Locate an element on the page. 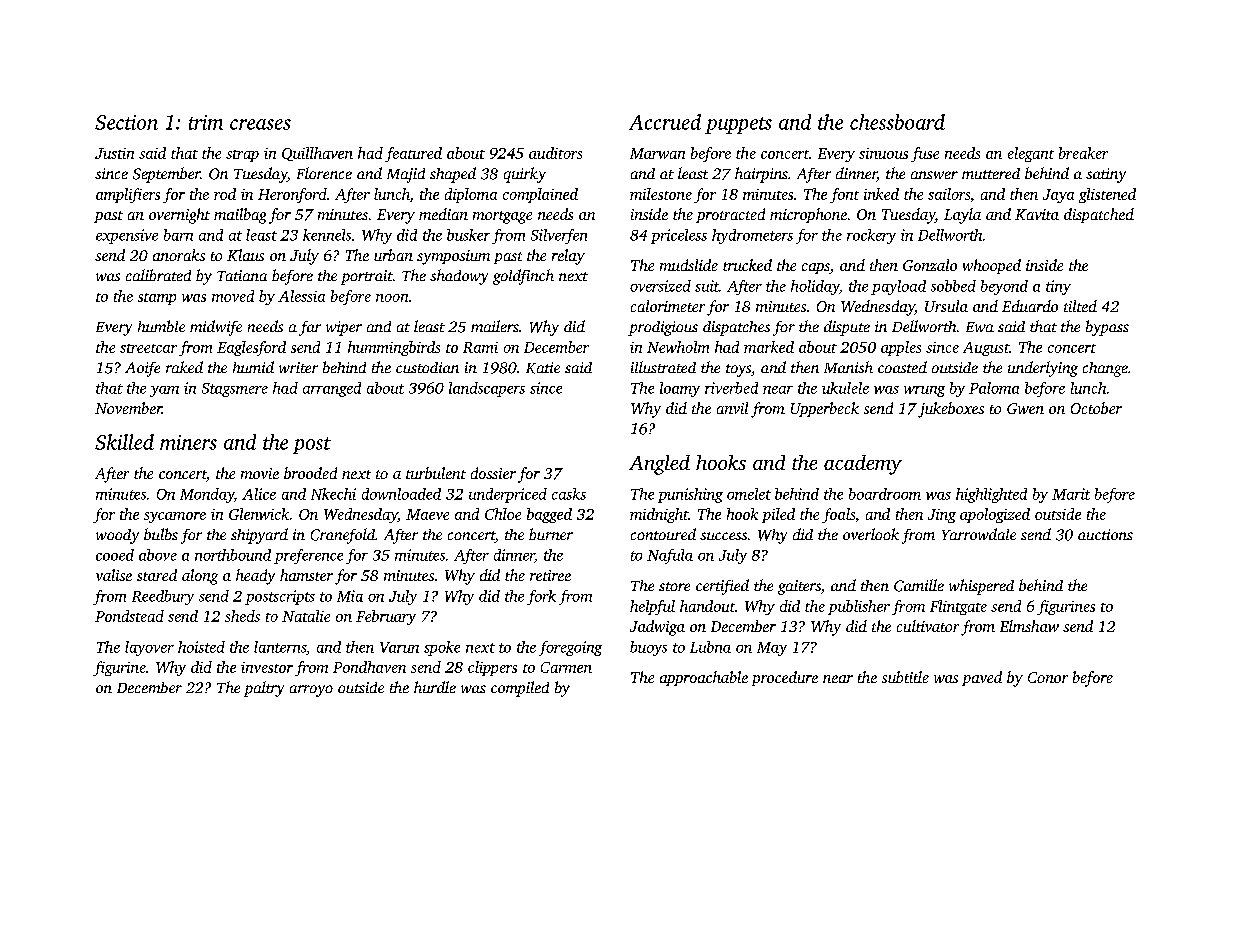  featured is located at coordinates (413, 154).
